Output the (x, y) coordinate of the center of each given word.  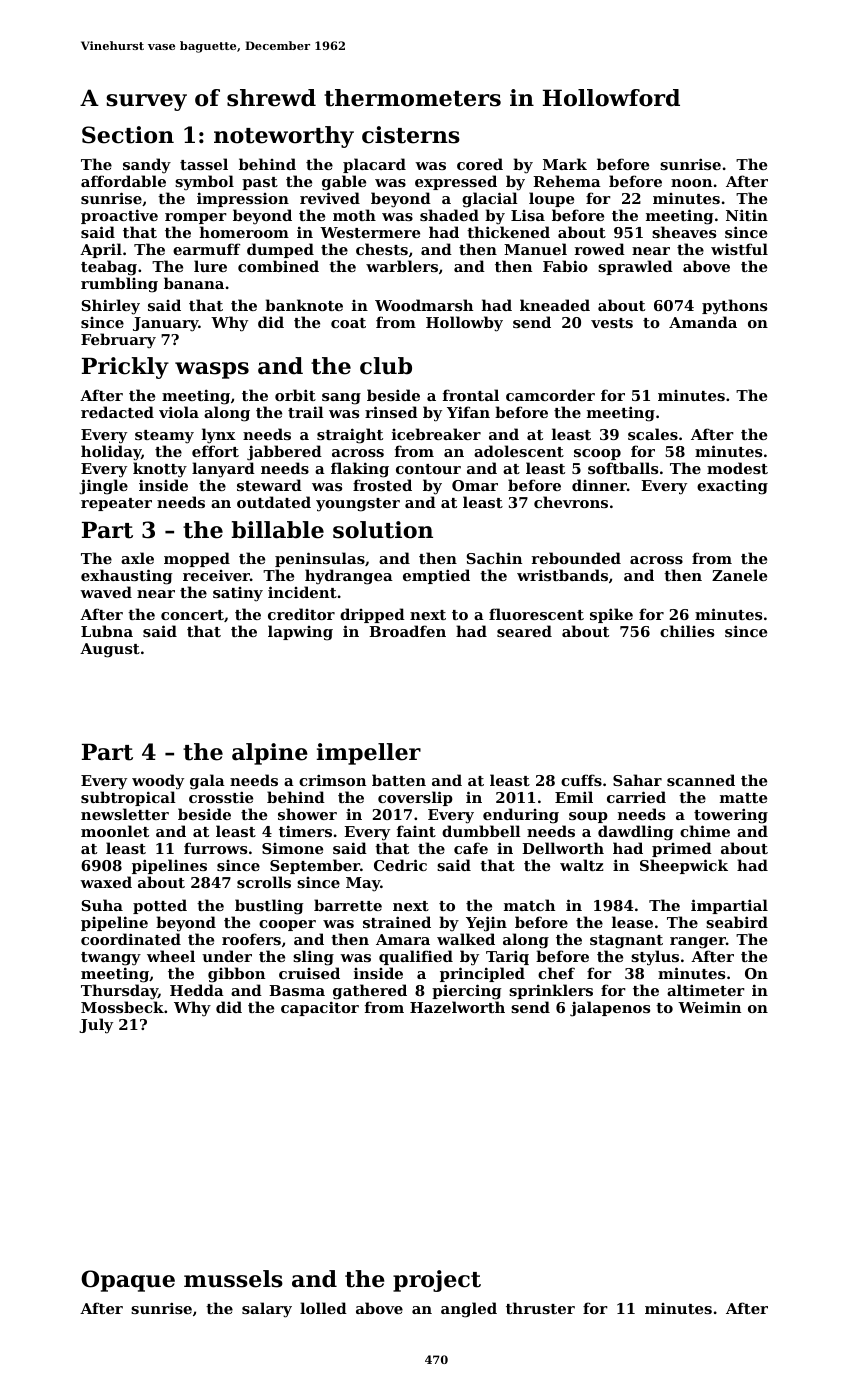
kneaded (555, 305)
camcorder (550, 395)
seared (524, 631)
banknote (304, 305)
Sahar (637, 780)
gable (344, 183)
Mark (565, 164)
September (315, 866)
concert (192, 615)
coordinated (131, 939)
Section (128, 135)
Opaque (128, 1281)
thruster (540, 1308)
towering (731, 816)
